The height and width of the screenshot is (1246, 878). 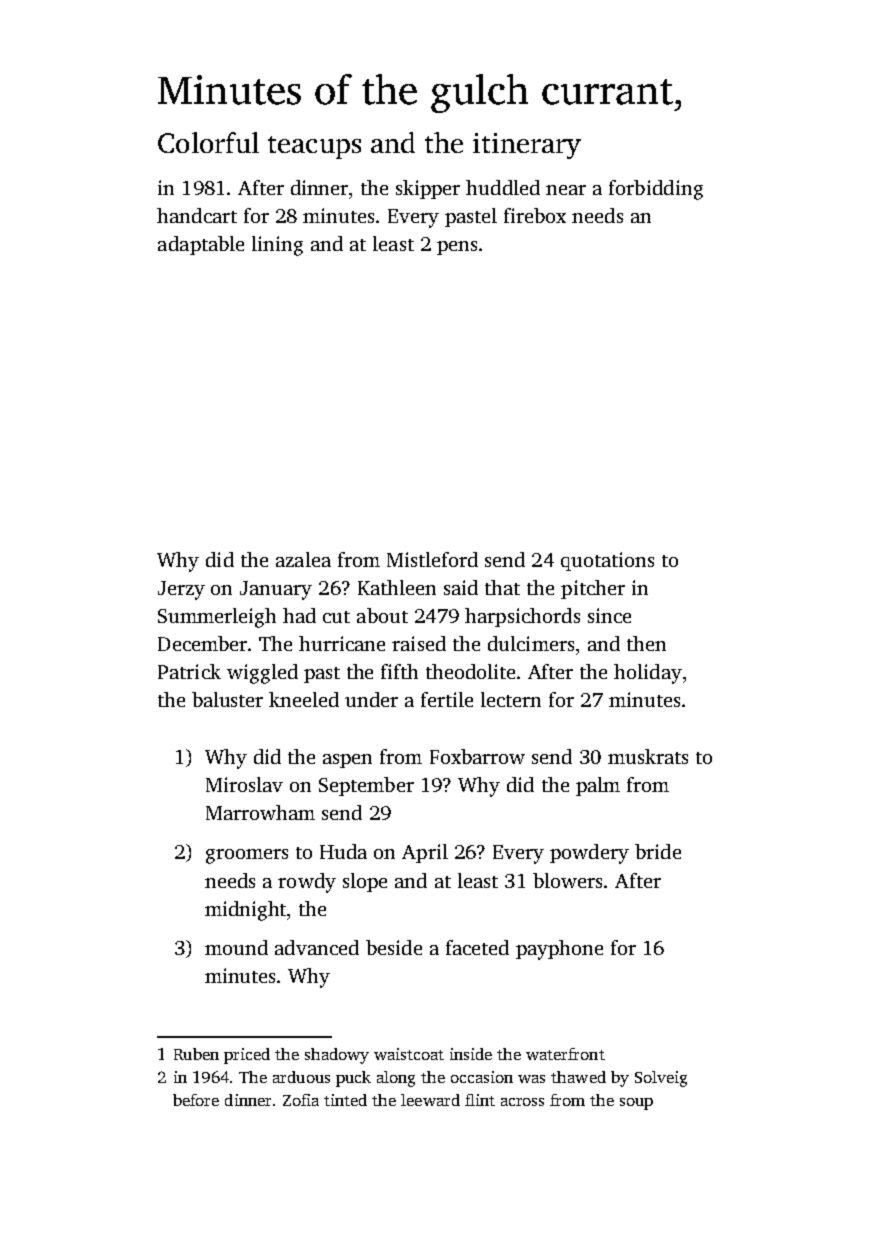 I want to click on advanced, so click(x=317, y=947).
